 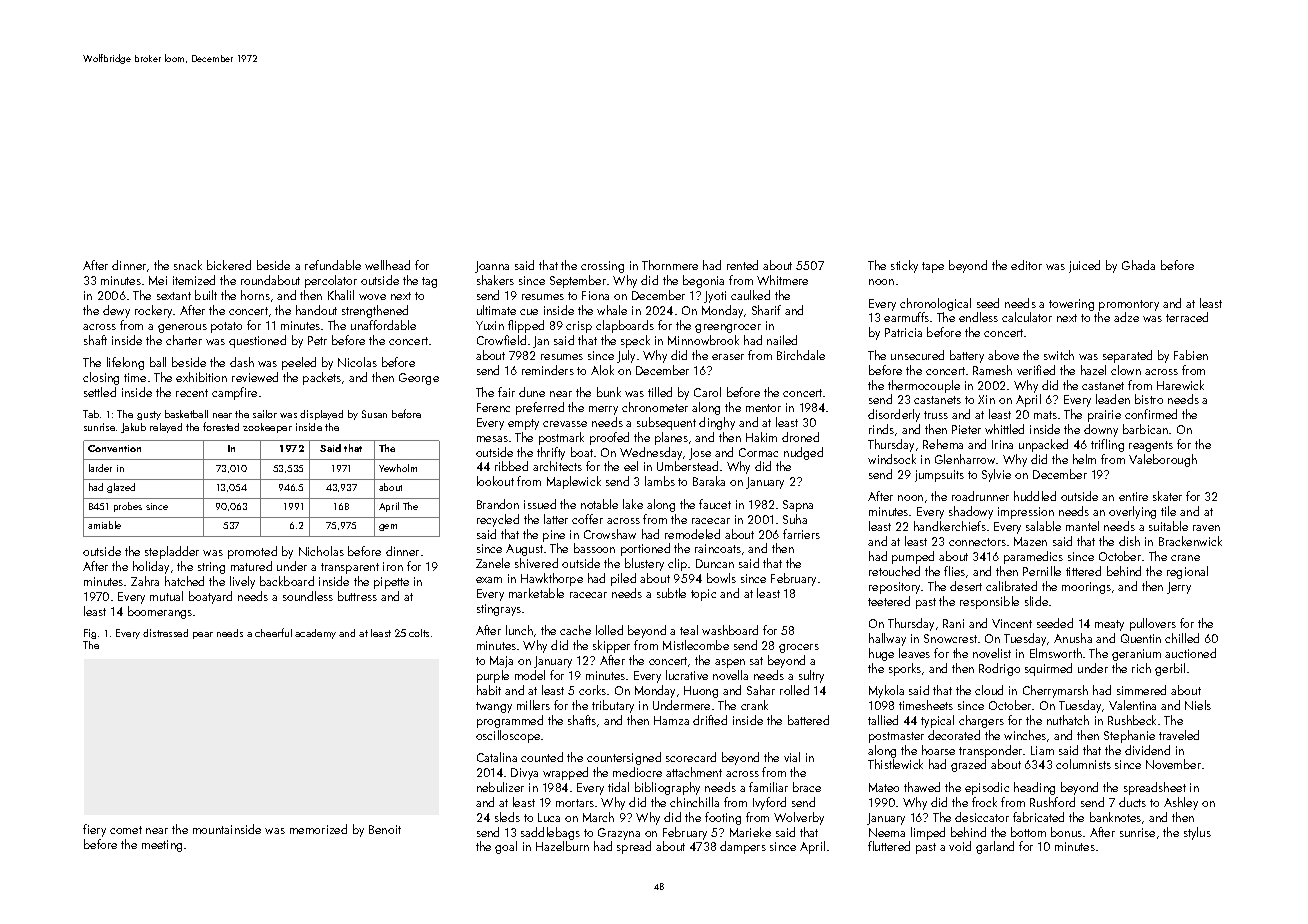 I want to click on Jerry, so click(x=1179, y=588).
